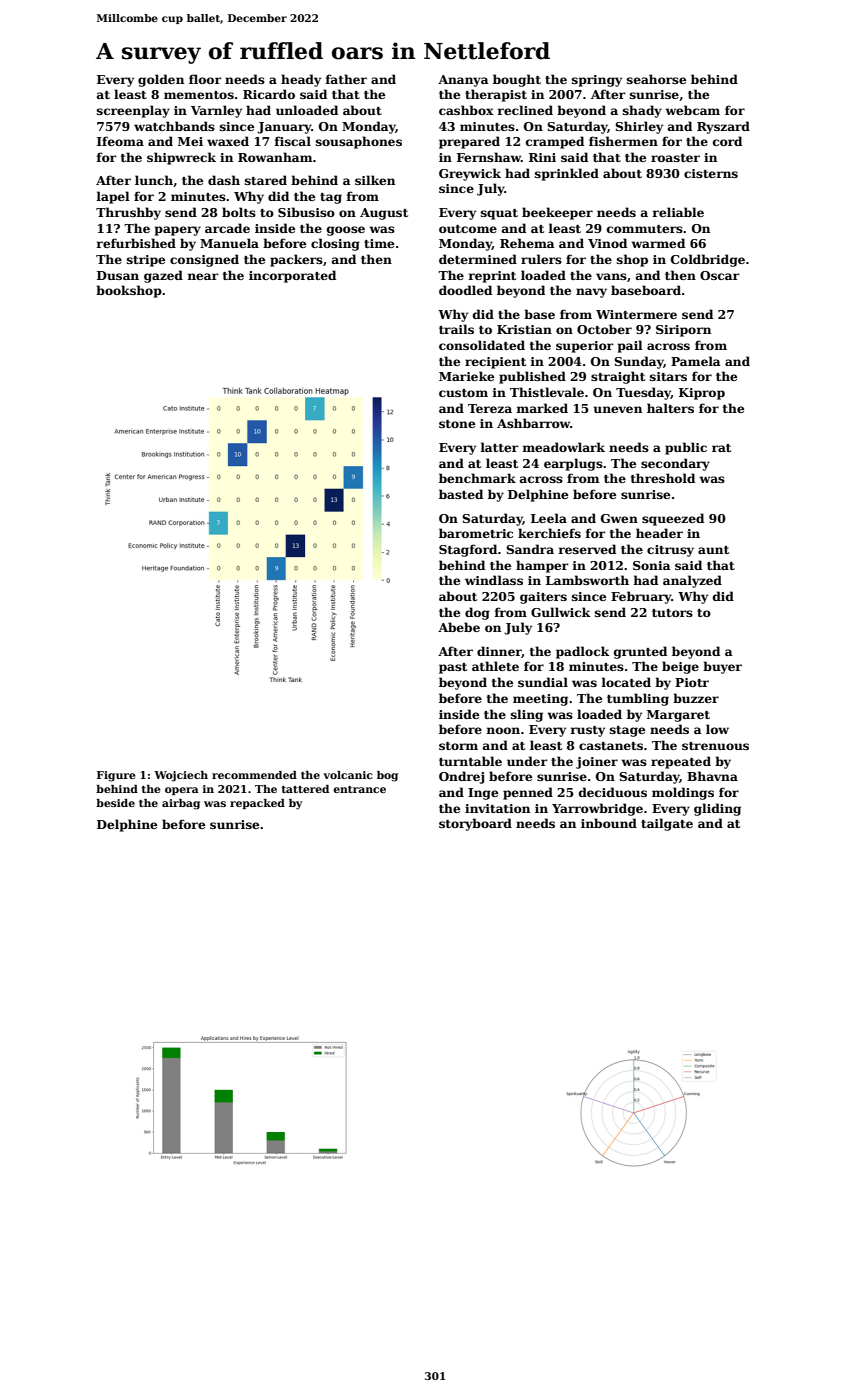 This image has height=1400, width=849. I want to click on storm, so click(458, 746).
